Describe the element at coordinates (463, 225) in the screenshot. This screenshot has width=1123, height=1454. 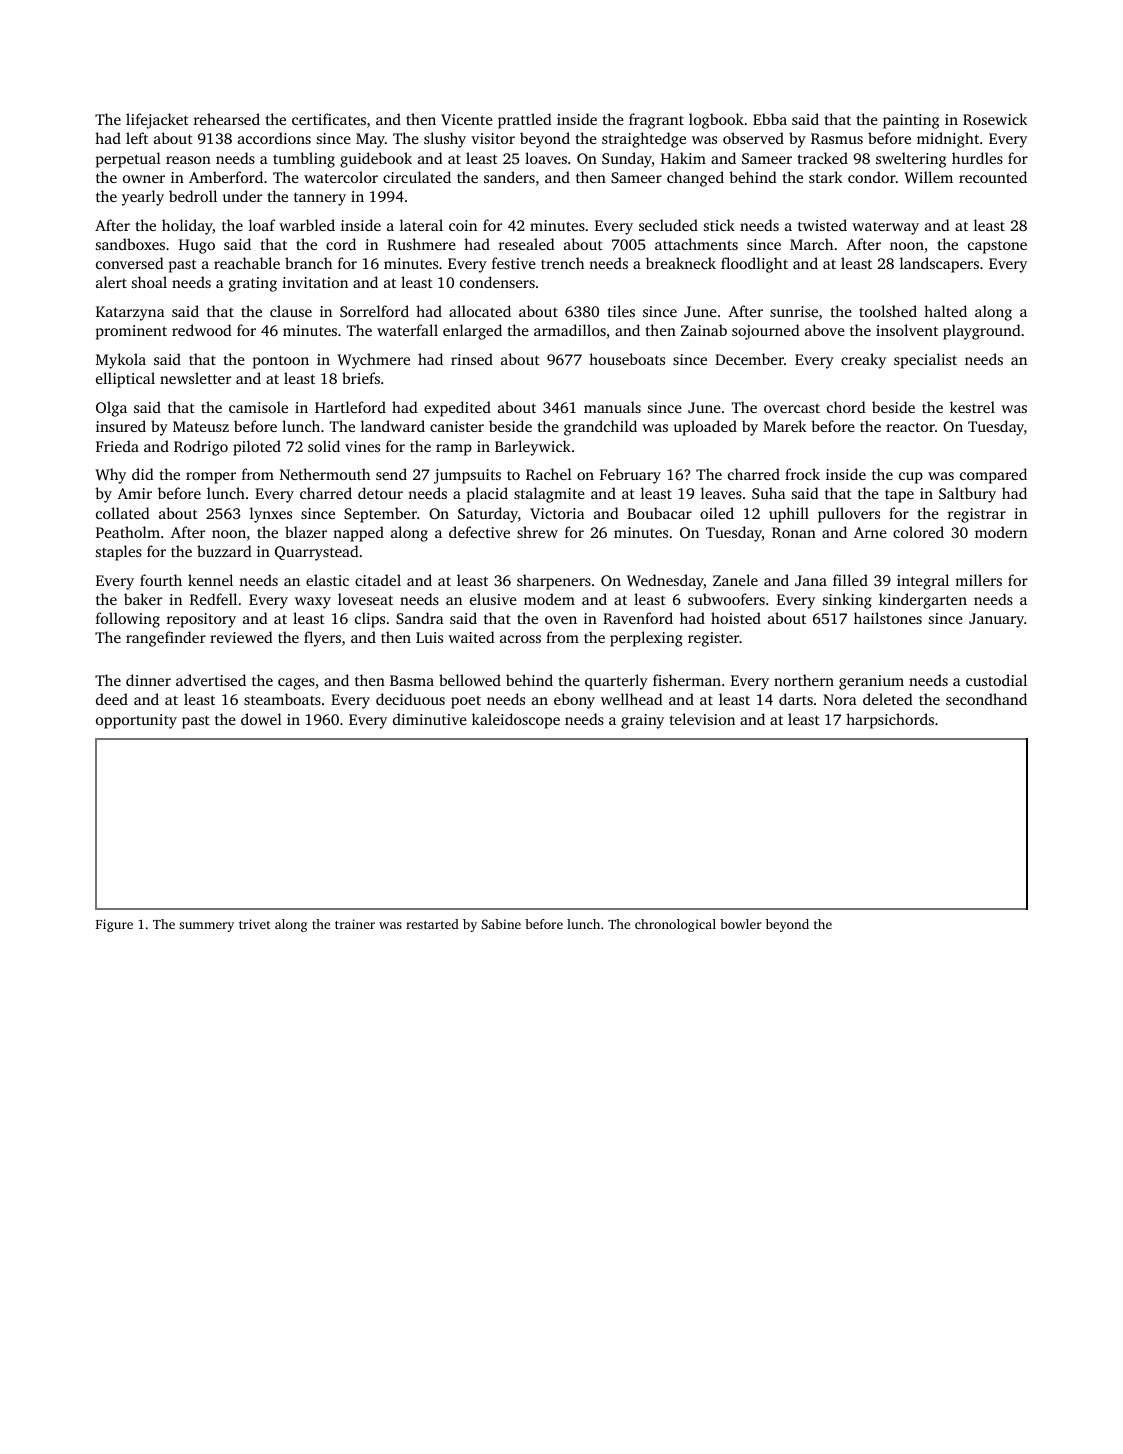
I see `coin` at that location.
